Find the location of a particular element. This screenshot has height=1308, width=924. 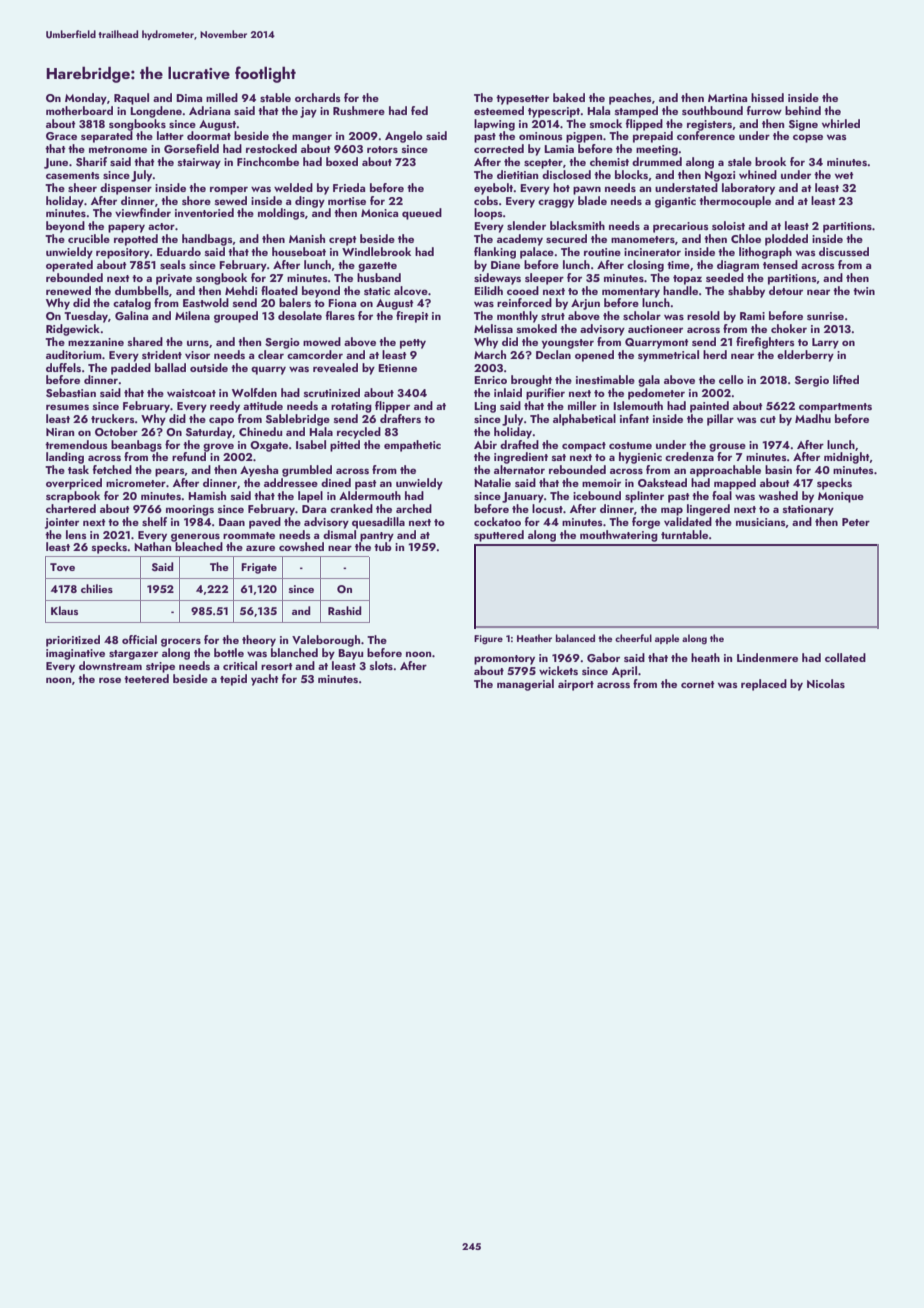

Dima is located at coordinates (189, 98).
